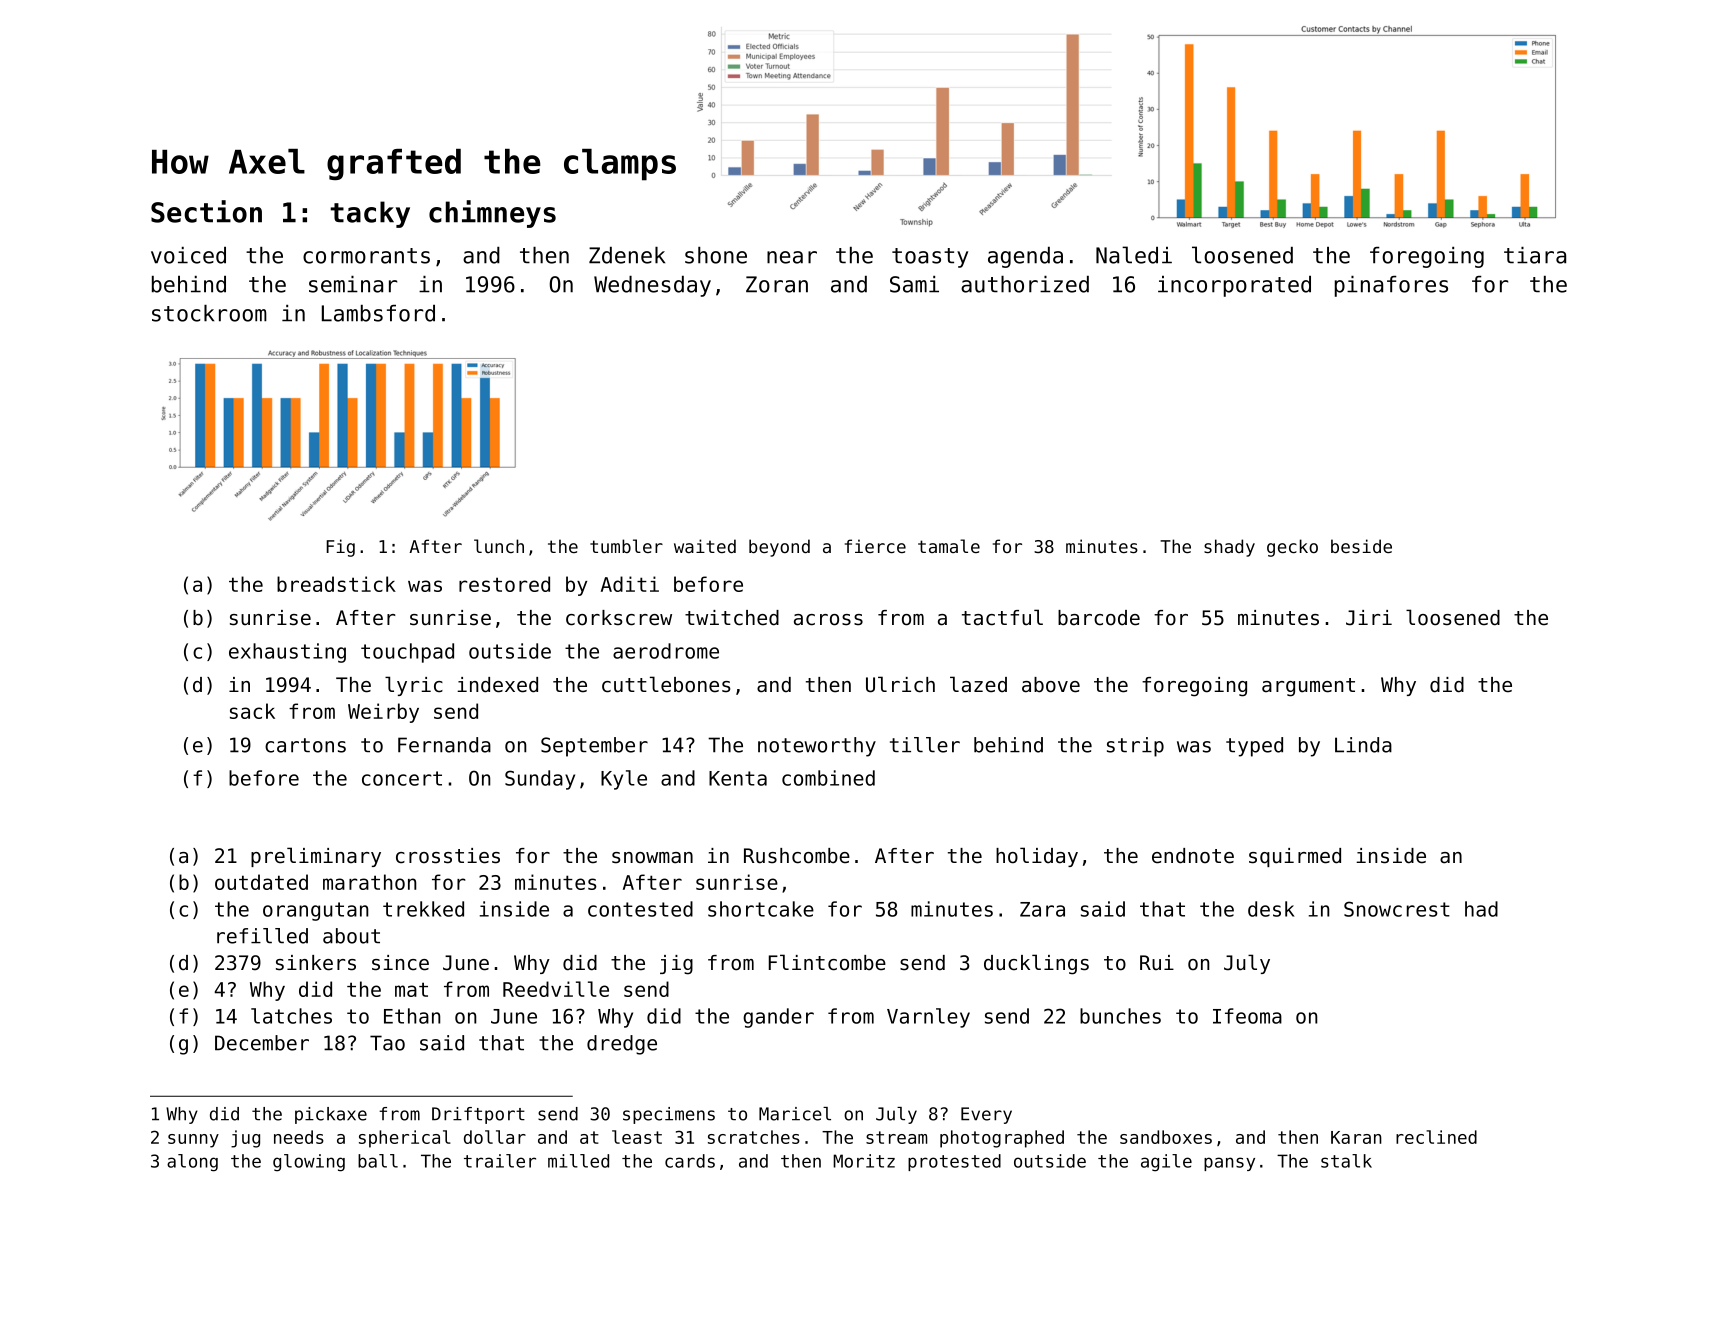 This image has height=1328, width=1718. Describe the element at coordinates (817, 747) in the image. I see `noteworthy` at that location.
